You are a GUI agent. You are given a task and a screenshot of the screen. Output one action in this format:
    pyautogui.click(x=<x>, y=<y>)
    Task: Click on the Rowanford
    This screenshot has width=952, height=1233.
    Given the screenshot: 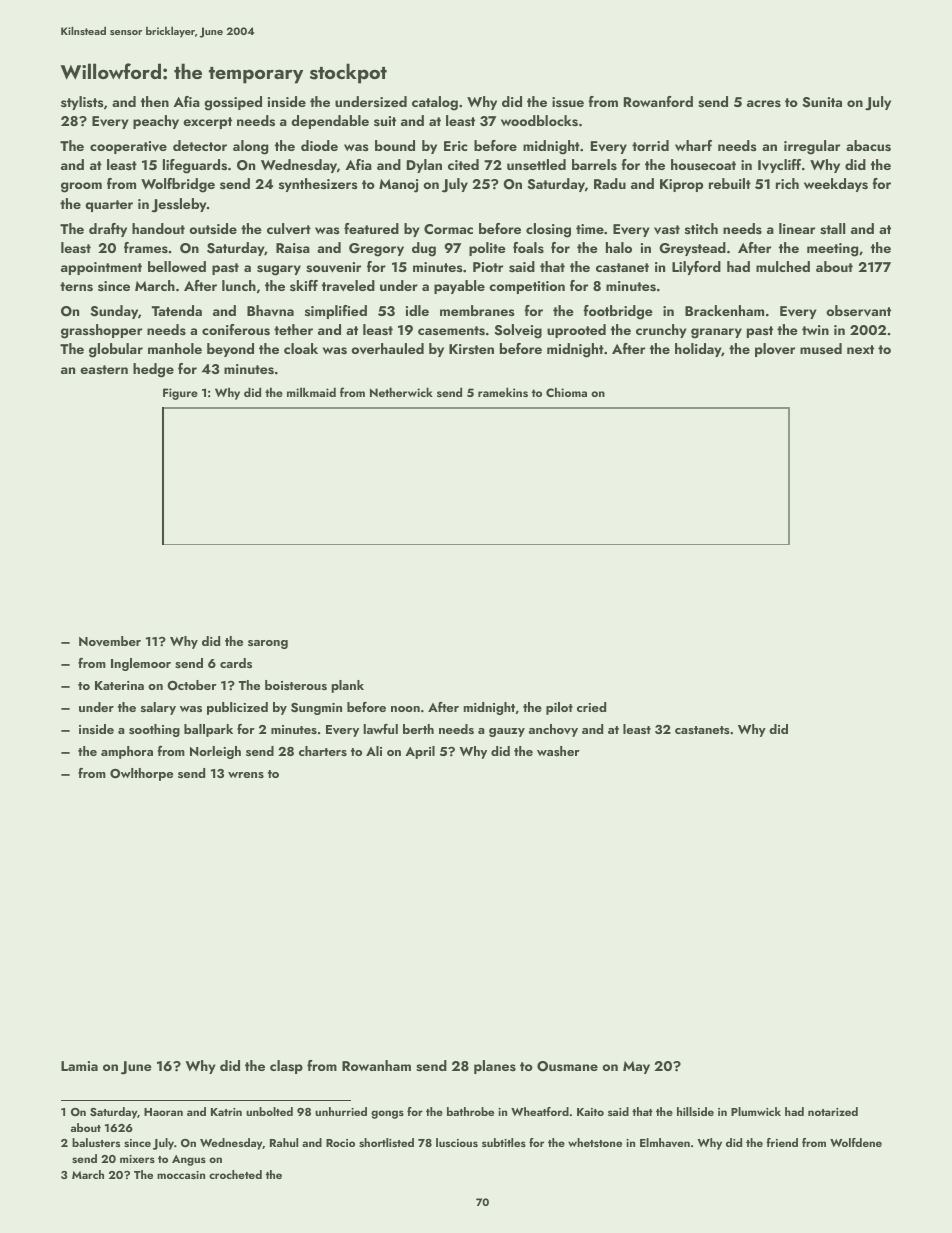 What is the action you would take?
    pyautogui.click(x=658, y=101)
